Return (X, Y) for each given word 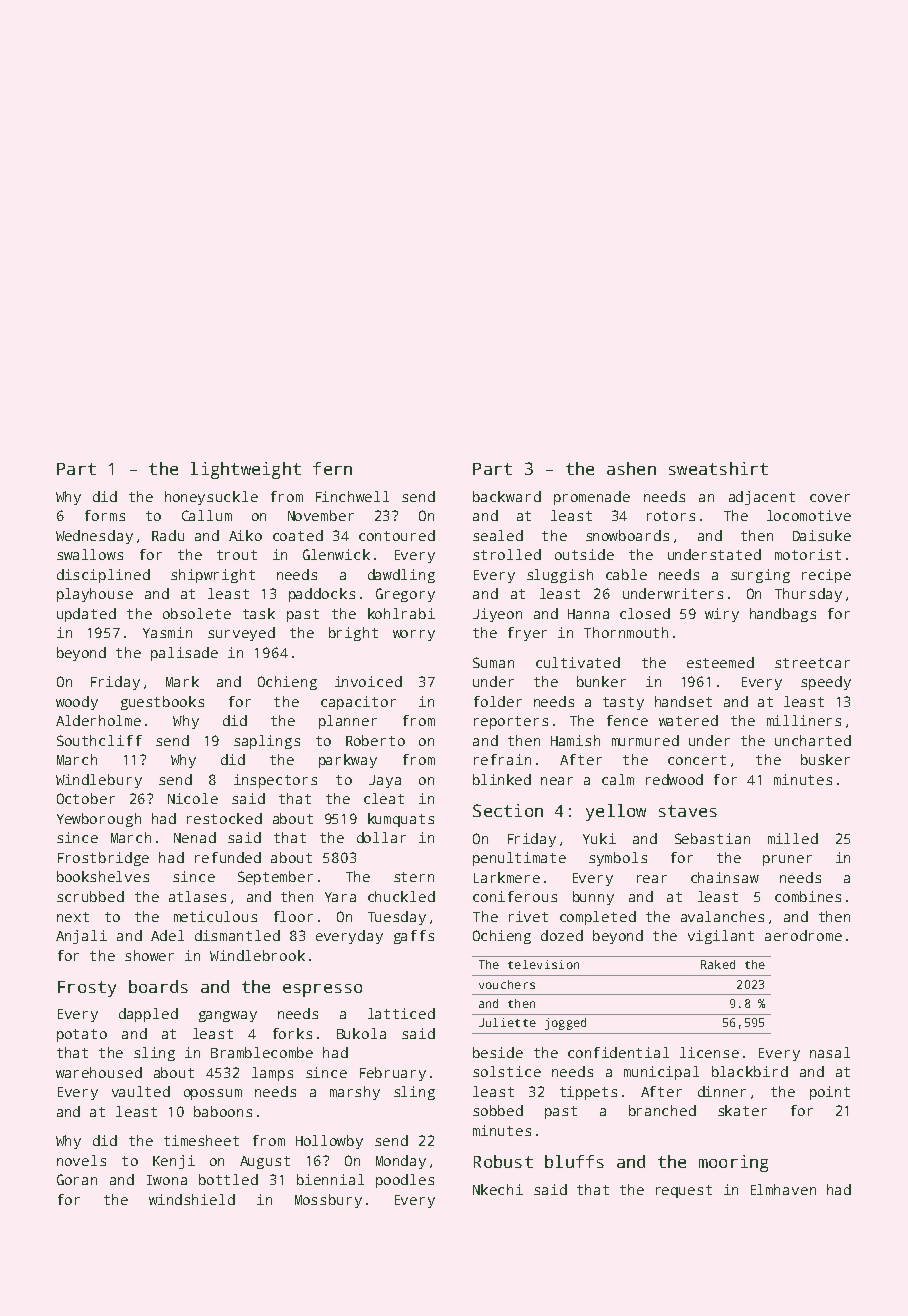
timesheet (201, 1140)
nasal (830, 1052)
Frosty (87, 989)
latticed (401, 1013)
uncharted (813, 740)
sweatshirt (718, 468)
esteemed (720, 662)
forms (105, 515)
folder (498, 701)
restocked (224, 818)
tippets (588, 1093)
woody (77, 703)
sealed (498, 535)
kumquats (401, 820)
